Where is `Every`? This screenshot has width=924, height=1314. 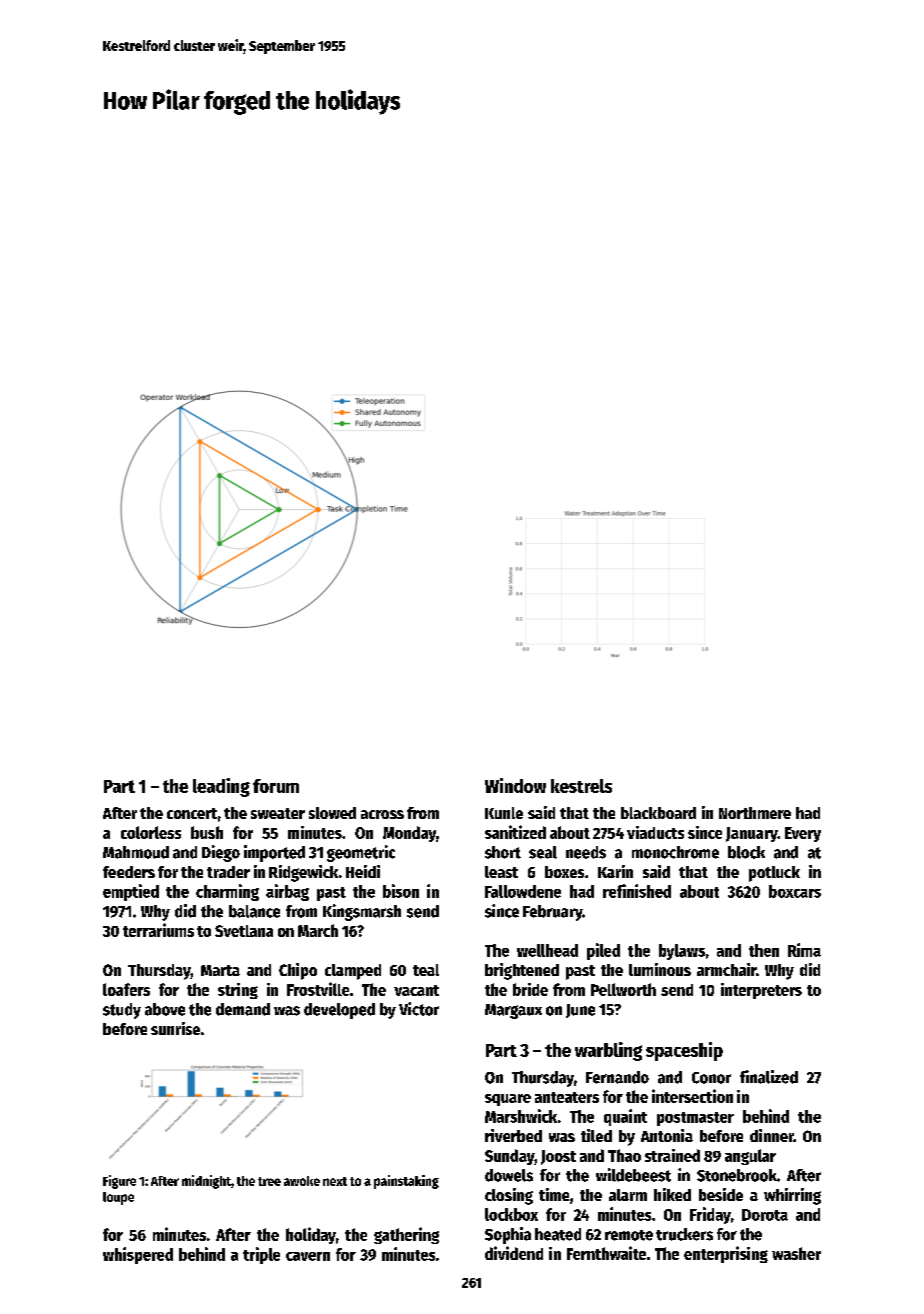
Every is located at coordinates (803, 834).
